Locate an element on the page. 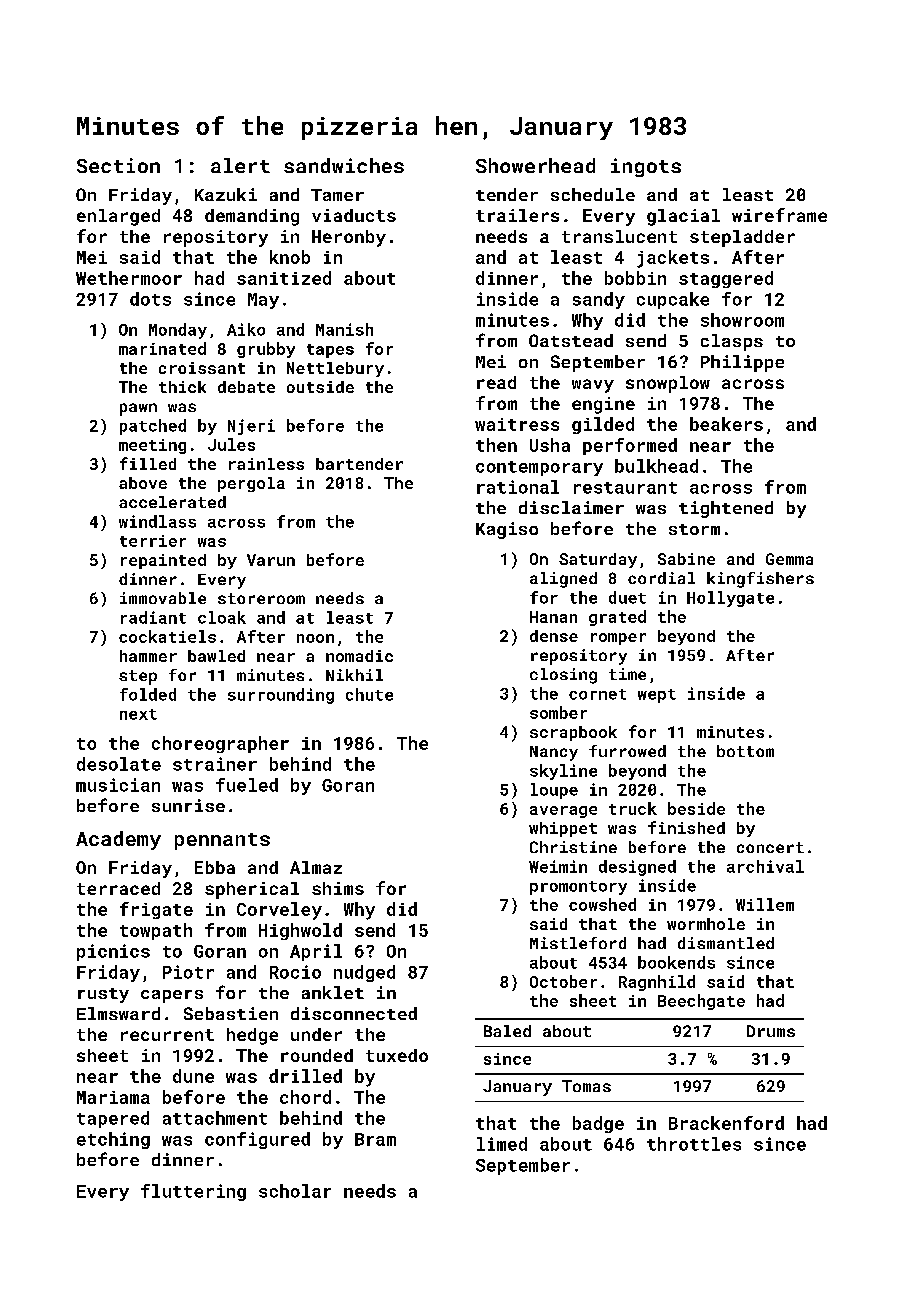 The height and width of the image is (1316, 908). ingots is located at coordinates (646, 167).
